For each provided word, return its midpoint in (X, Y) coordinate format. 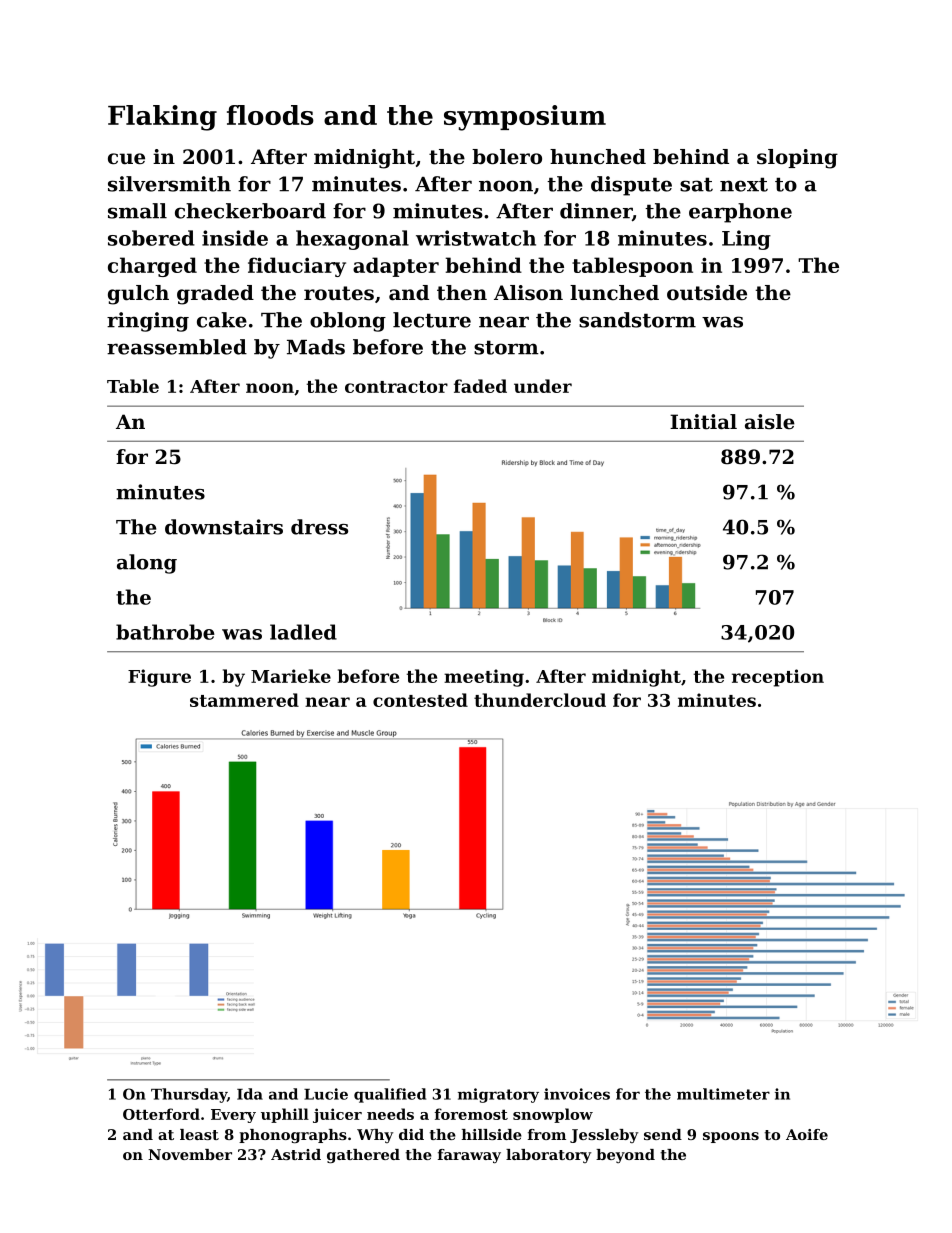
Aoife (807, 1134)
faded (480, 386)
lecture (432, 320)
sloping (797, 159)
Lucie (326, 1094)
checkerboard (250, 211)
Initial (703, 422)
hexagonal (352, 240)
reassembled (177, 347)
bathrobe (165, 632)
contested (420, 700)
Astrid (296, 1154)
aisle (770, 422)
